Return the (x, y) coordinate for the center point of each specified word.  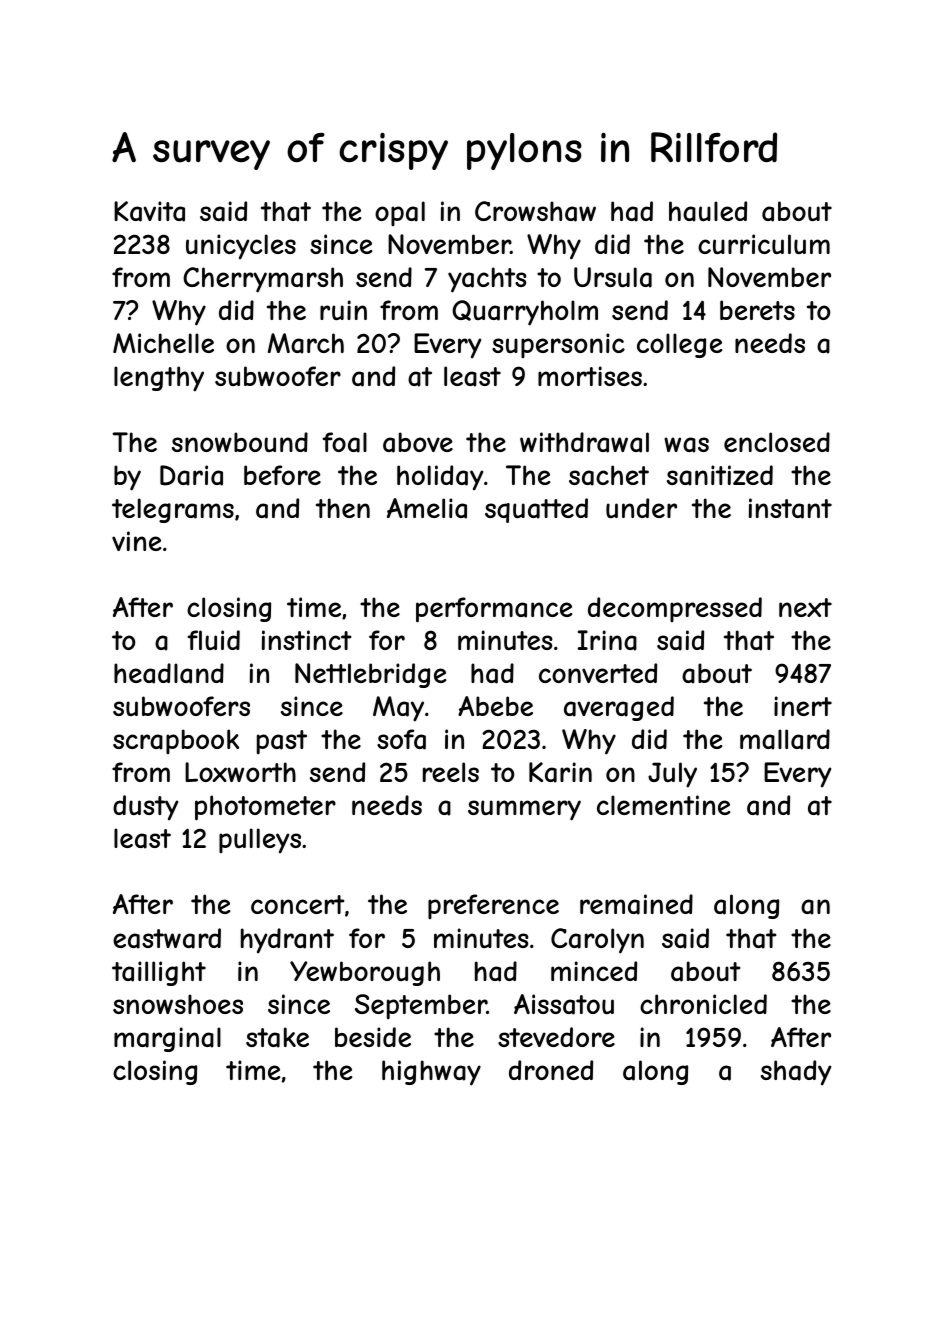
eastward (167, 938)
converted (598, 673)
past (282, 742)
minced (594, 971)
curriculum (764, 244)
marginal (167, 1039)
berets (757, 310)
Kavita (149, 211)
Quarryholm (525, 313)
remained (636, 904)
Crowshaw (535, 211)
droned (551, 1070)
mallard (785, 739)
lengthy (159, 379)
